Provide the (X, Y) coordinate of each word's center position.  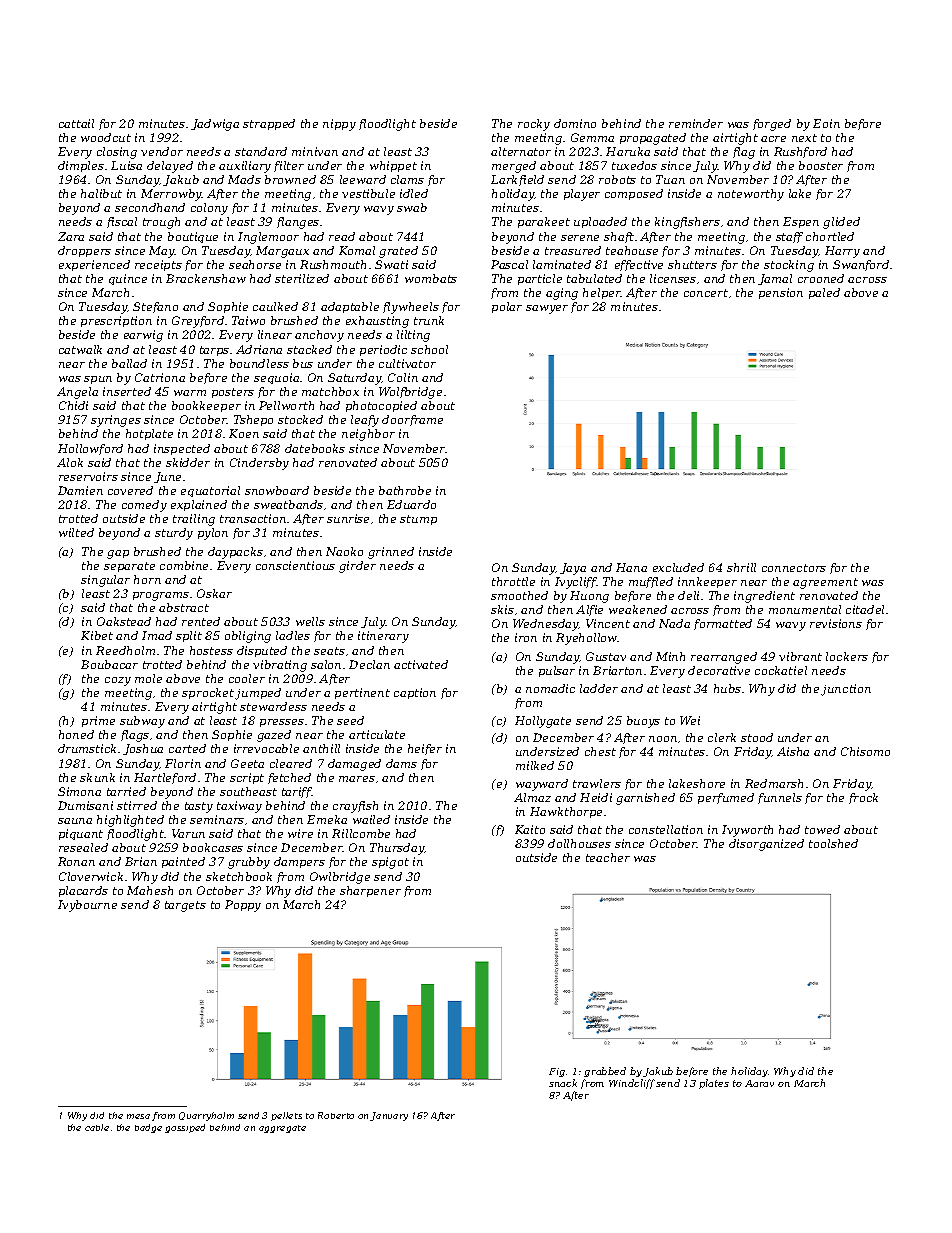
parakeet (544, 222)
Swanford (861, 265)
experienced (94, 265)
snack (563, 1083)
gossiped (185, 1128)
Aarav (759, 1083)
